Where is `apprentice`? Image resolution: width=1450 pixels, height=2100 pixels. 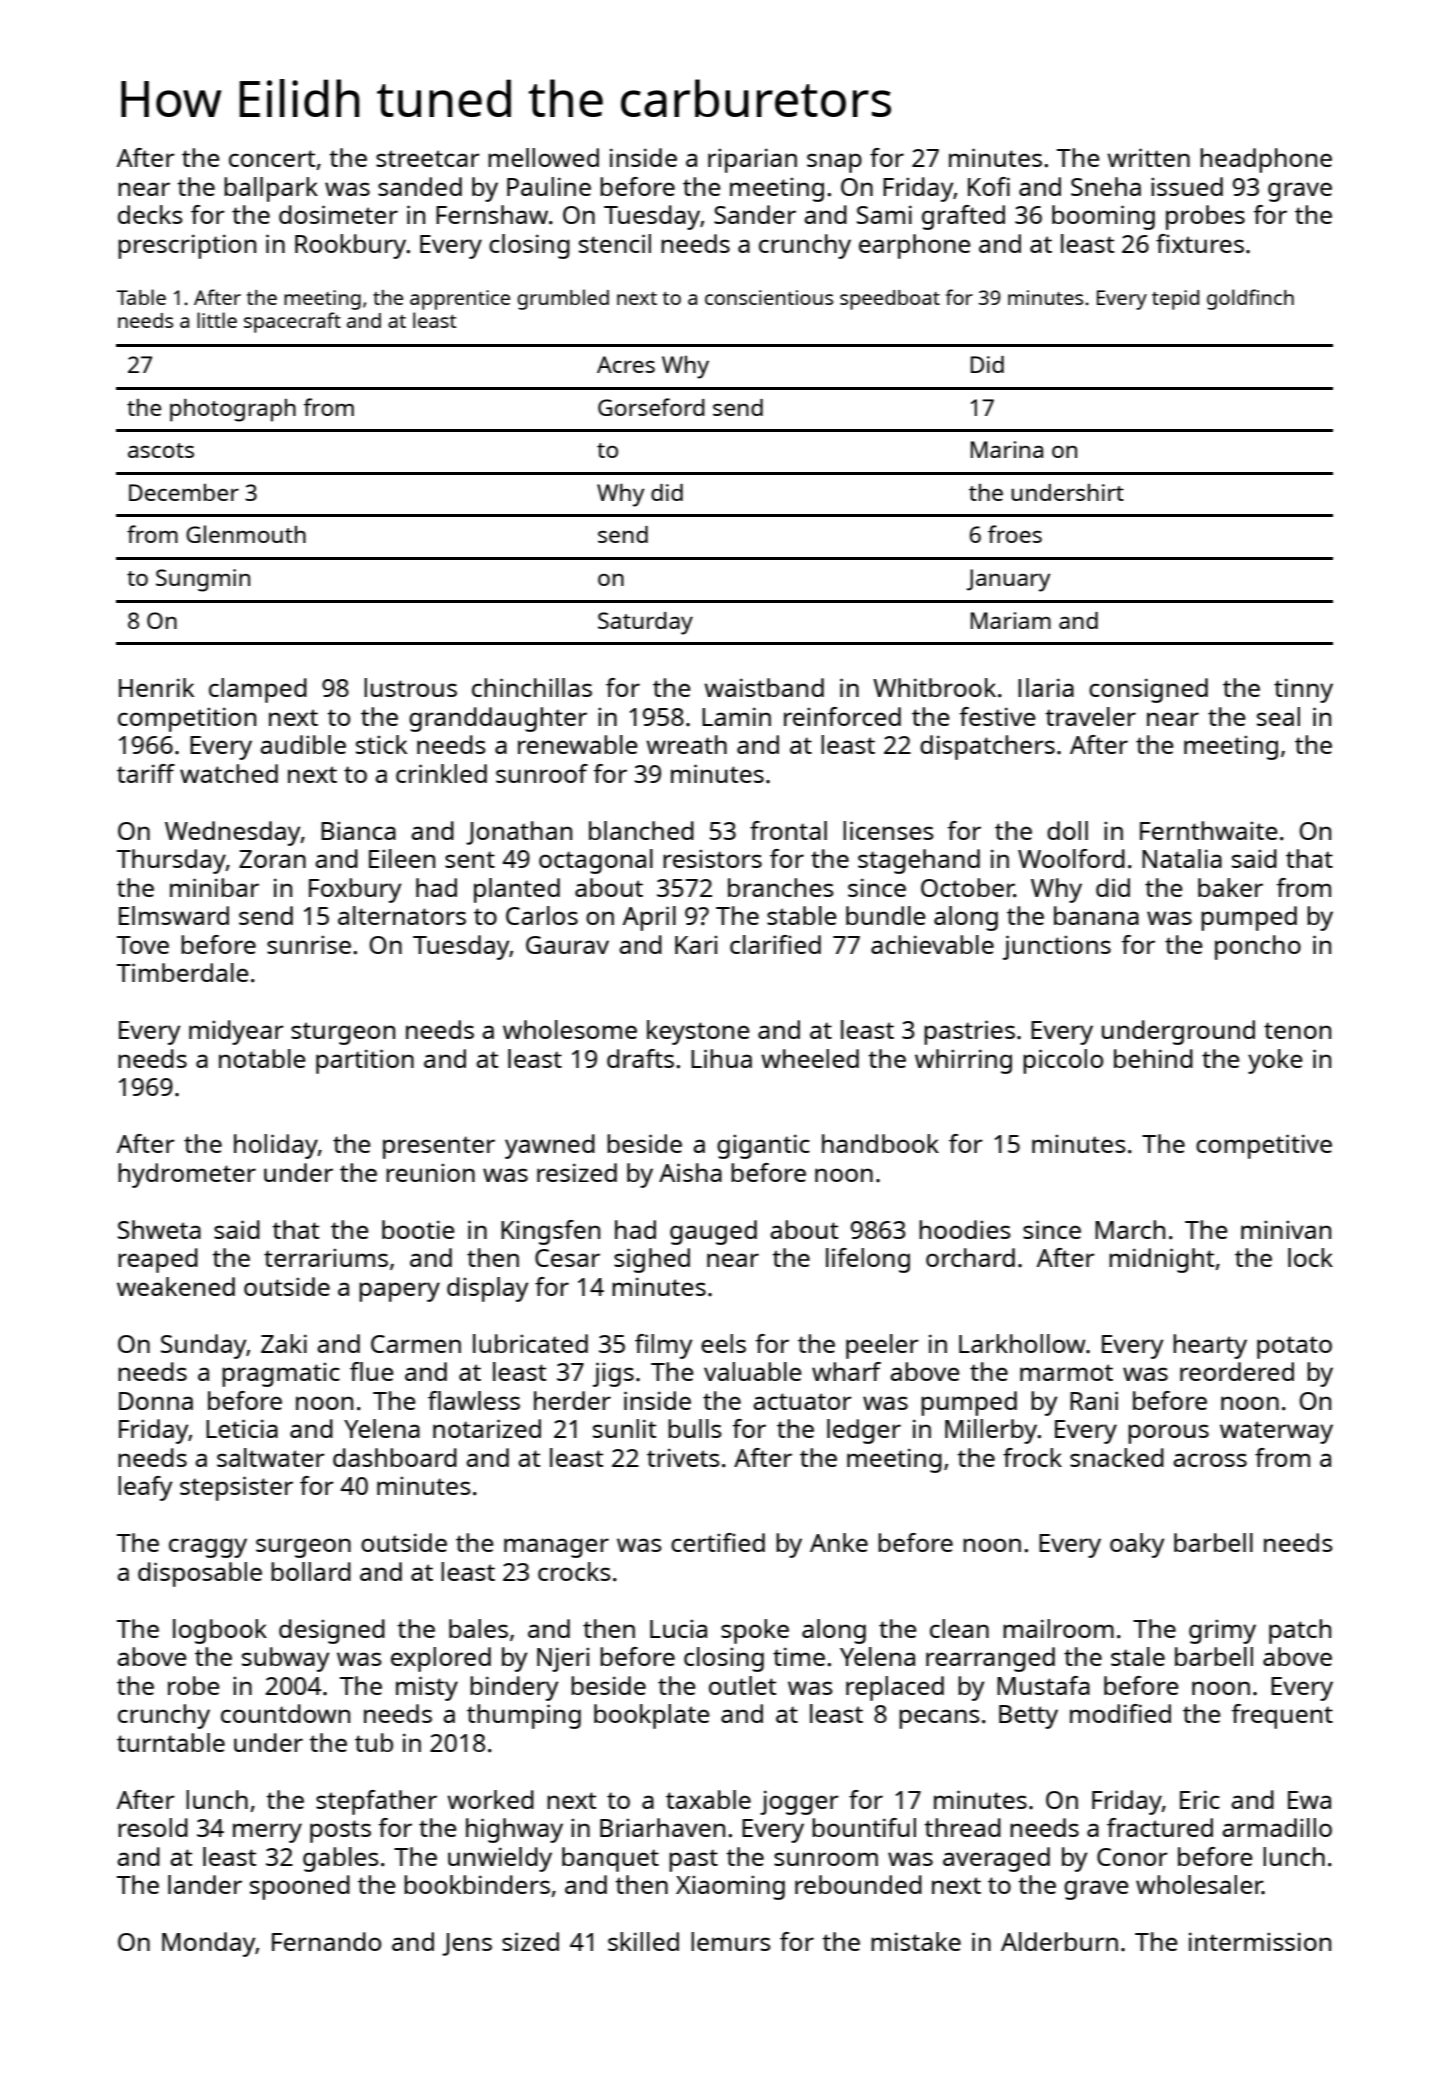 apprentice is located at coordinates (460, 300).
